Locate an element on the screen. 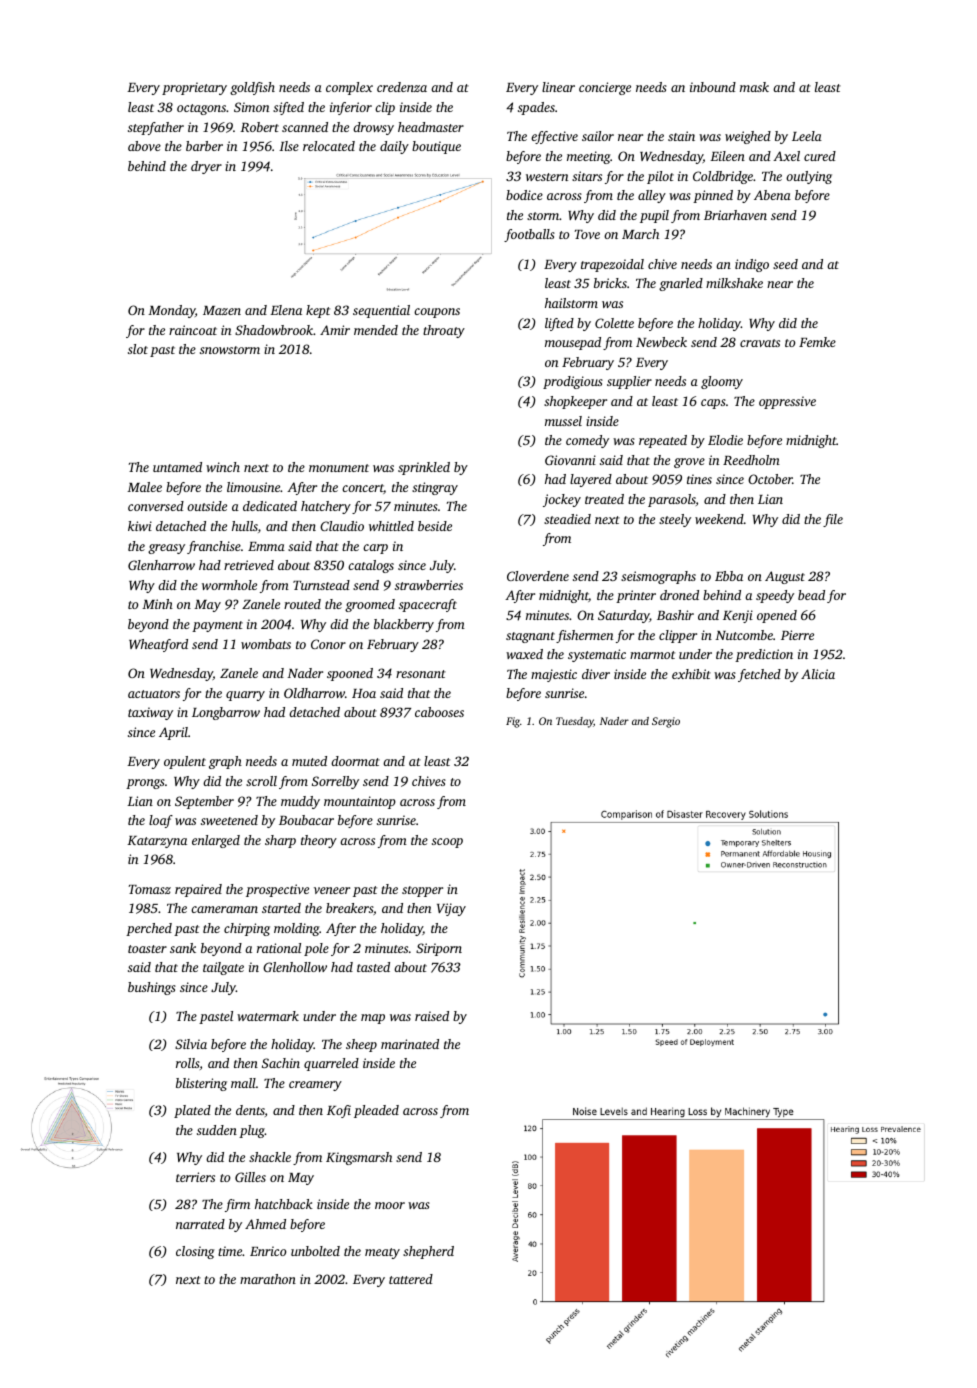  Alicia is located at coordinates (818, 674).
